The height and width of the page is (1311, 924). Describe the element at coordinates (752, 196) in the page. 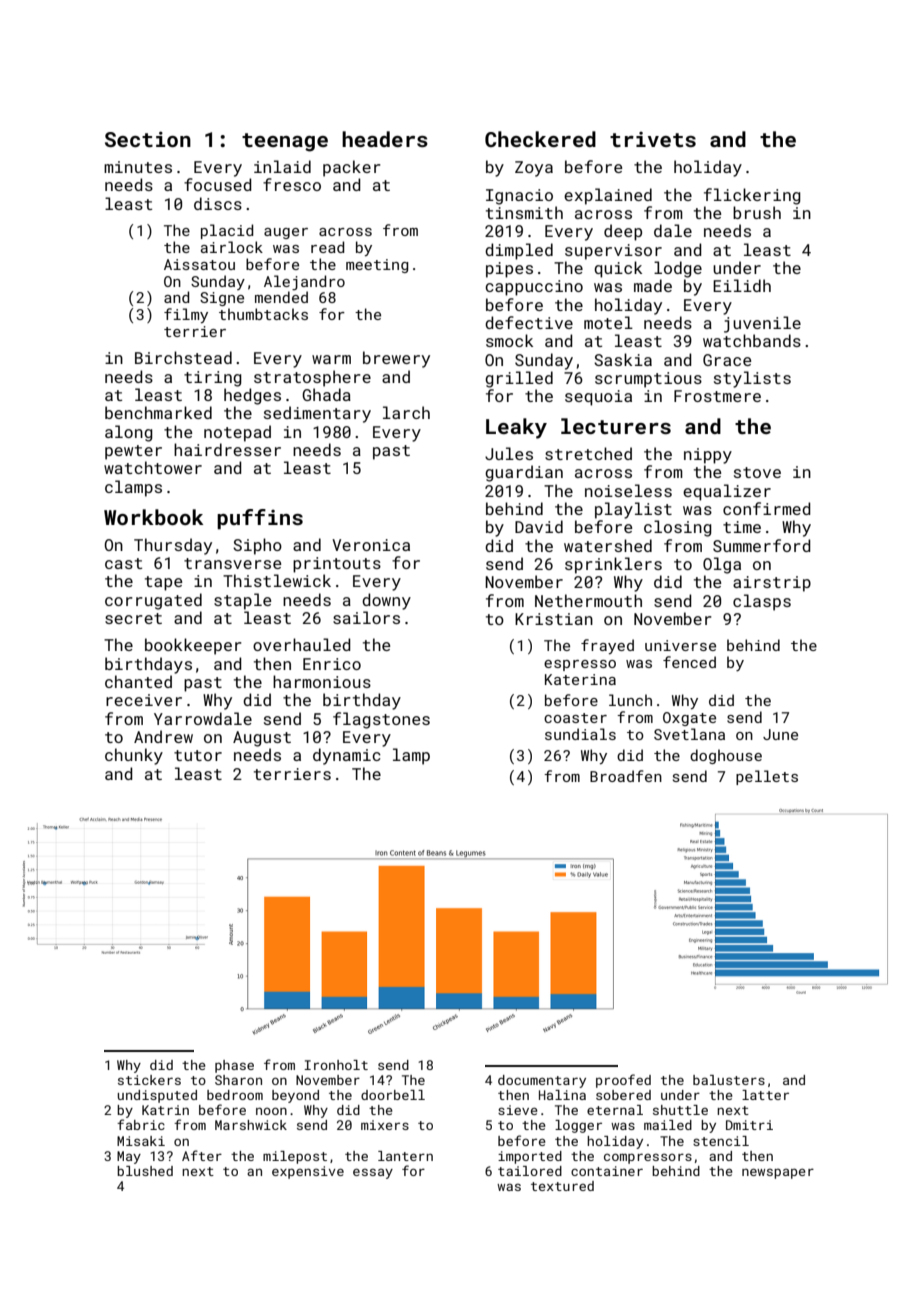

I see `flickering` at that location.
